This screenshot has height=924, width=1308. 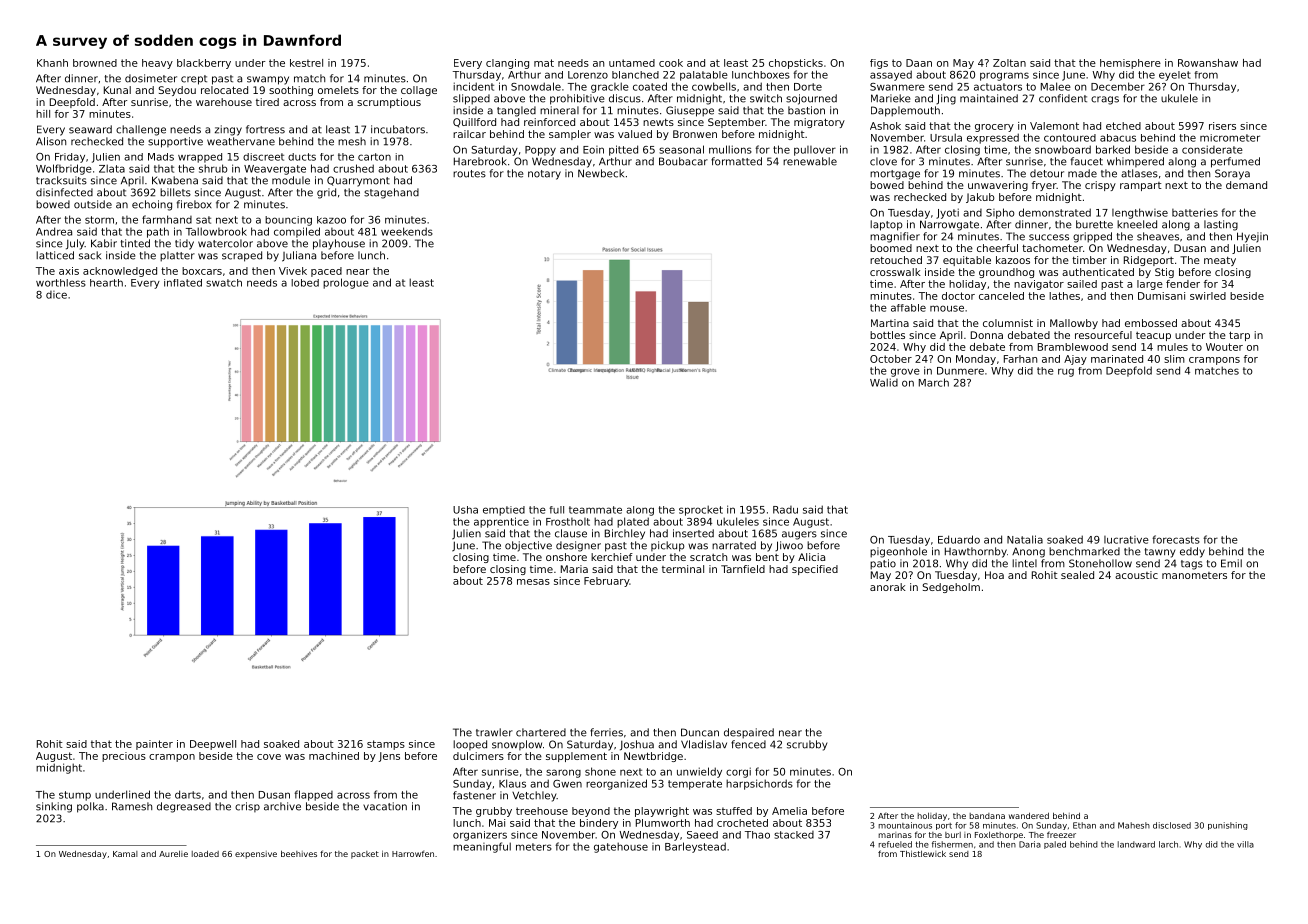 I want to click on rug, so click(x=1066, y=372).
